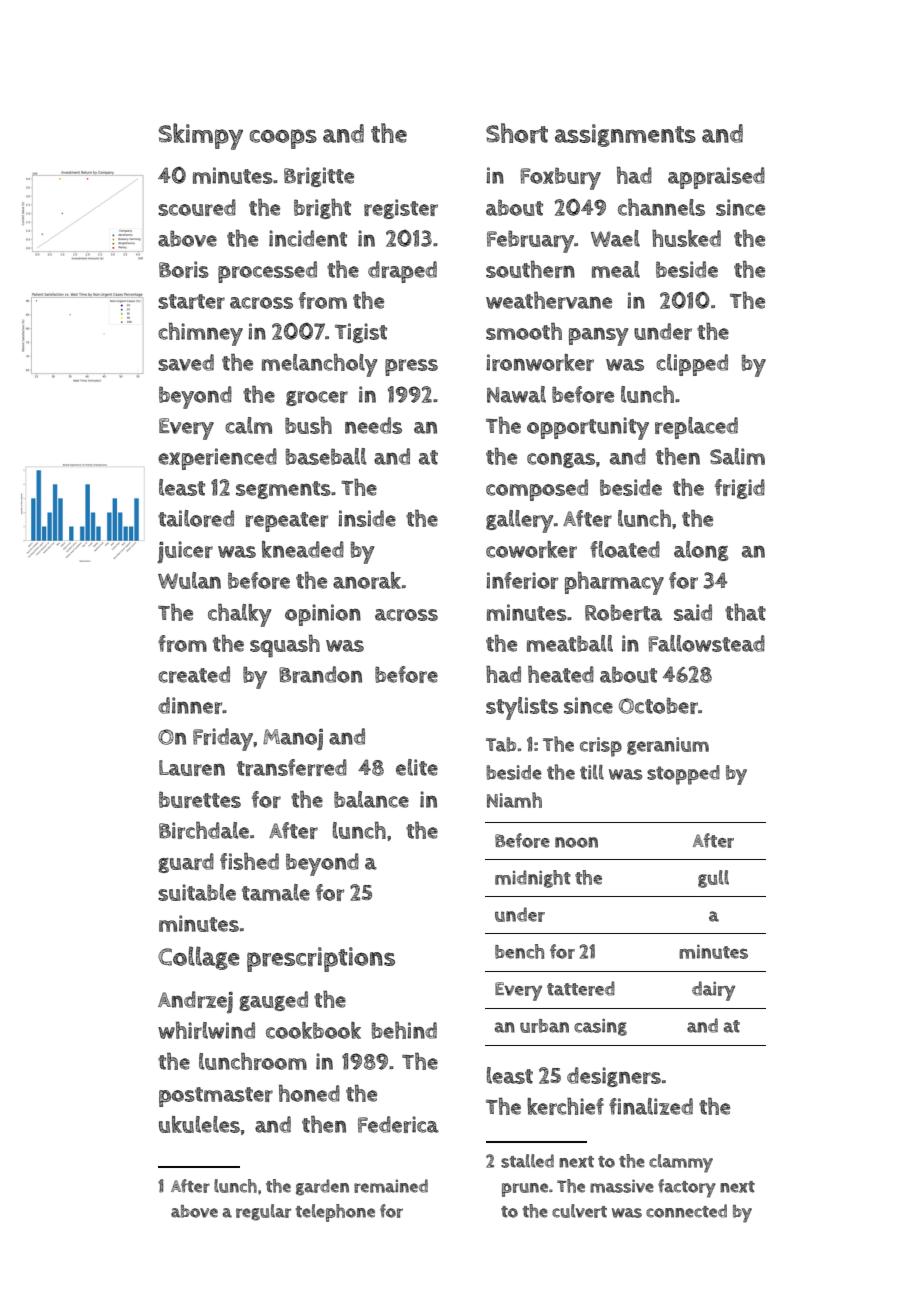  I want to click on frigid, so click(740, 489).
